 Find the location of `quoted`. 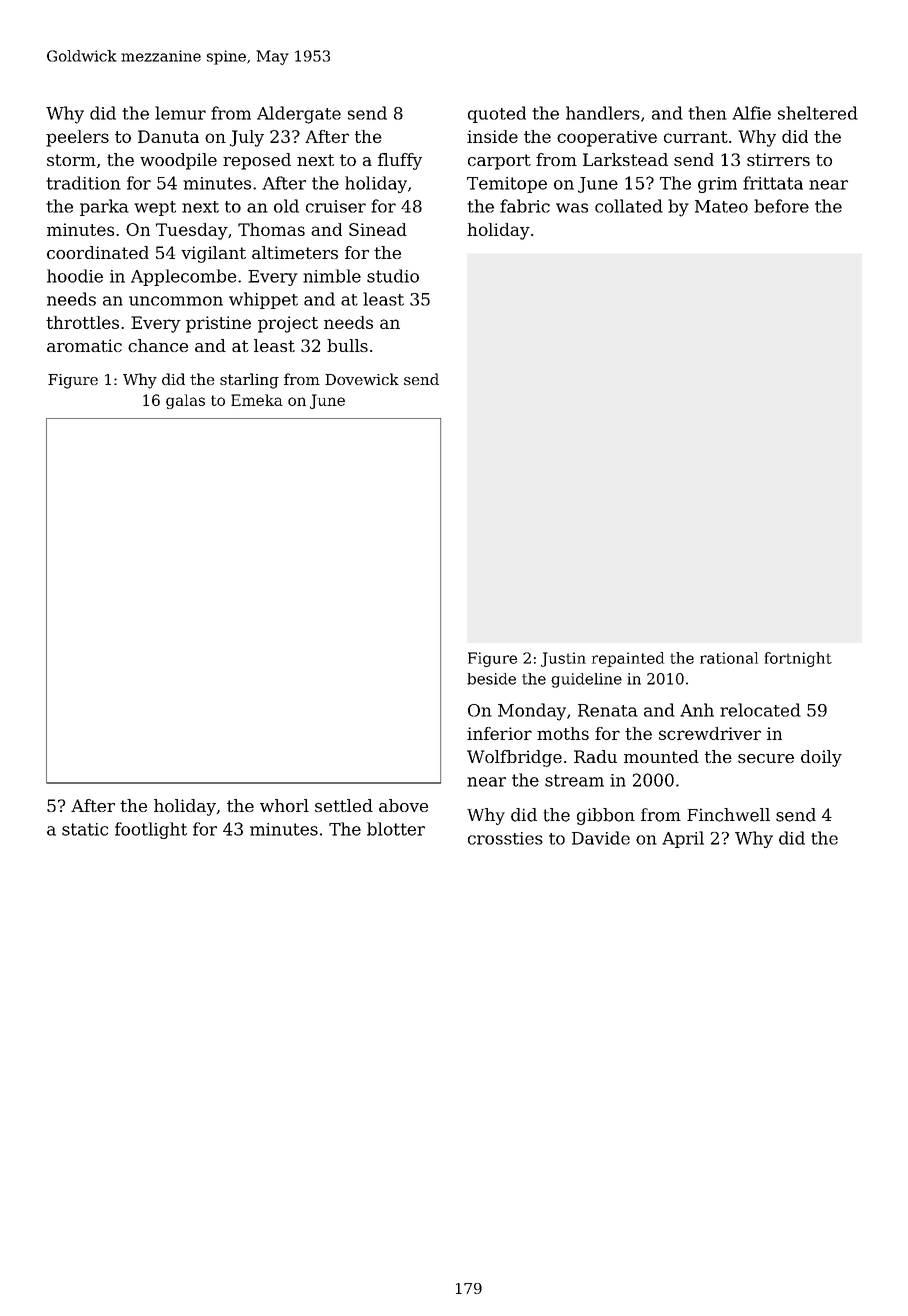

quoted is located at coordinates (497, 114).
